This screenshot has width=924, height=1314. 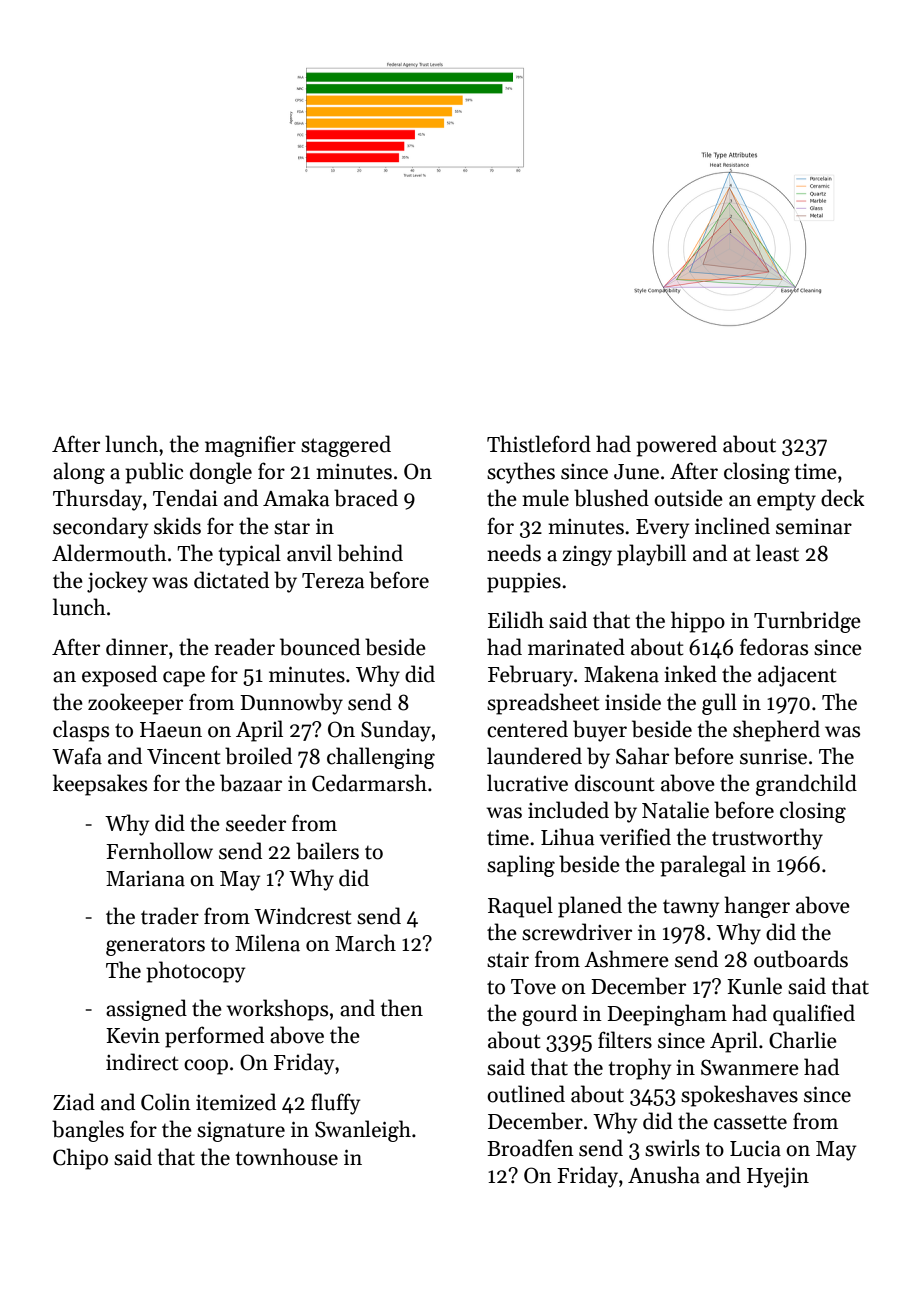 I want to click on behind, so click(x=370, y=553).
